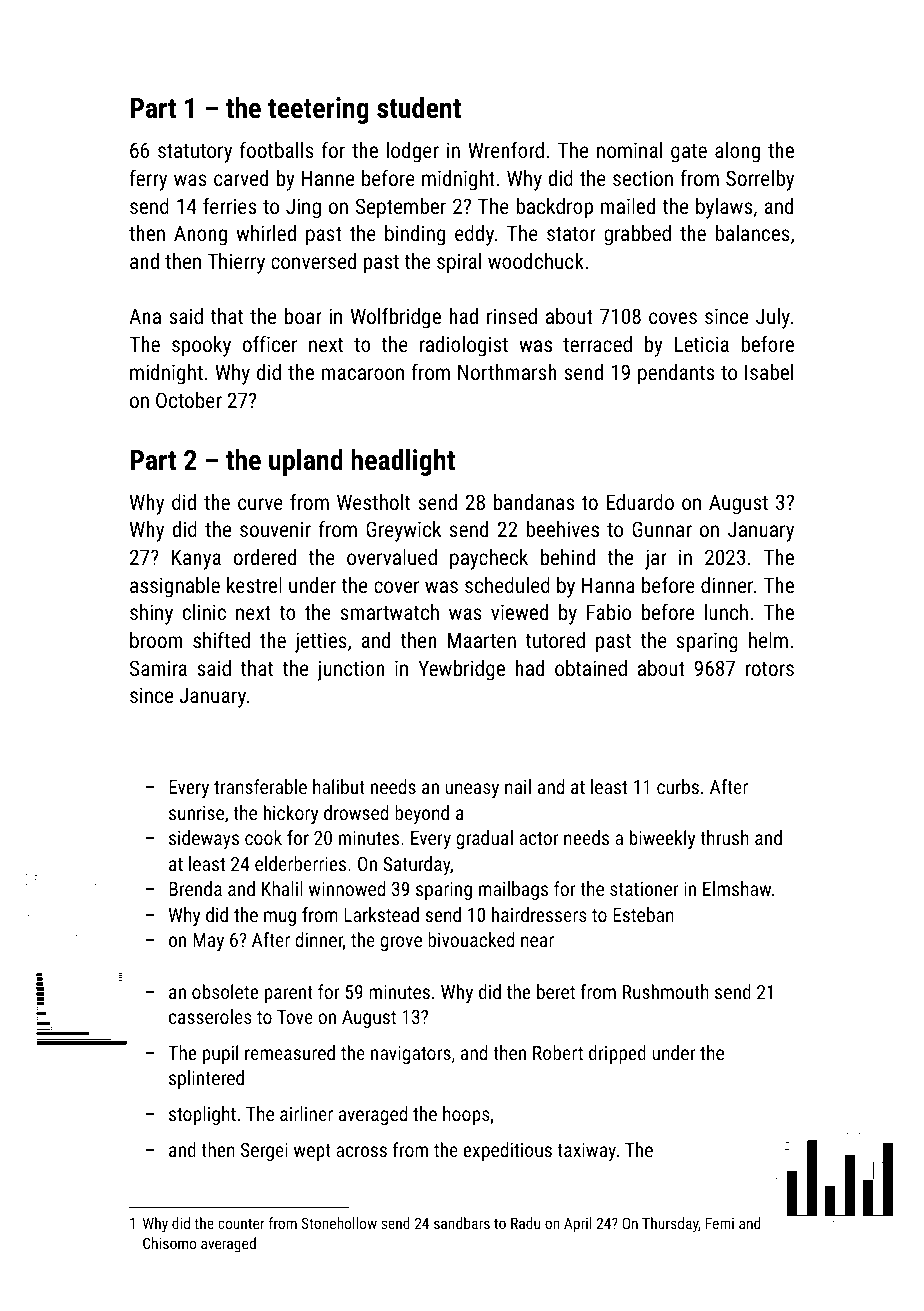  I want to click on officer, so click(269, 343).
